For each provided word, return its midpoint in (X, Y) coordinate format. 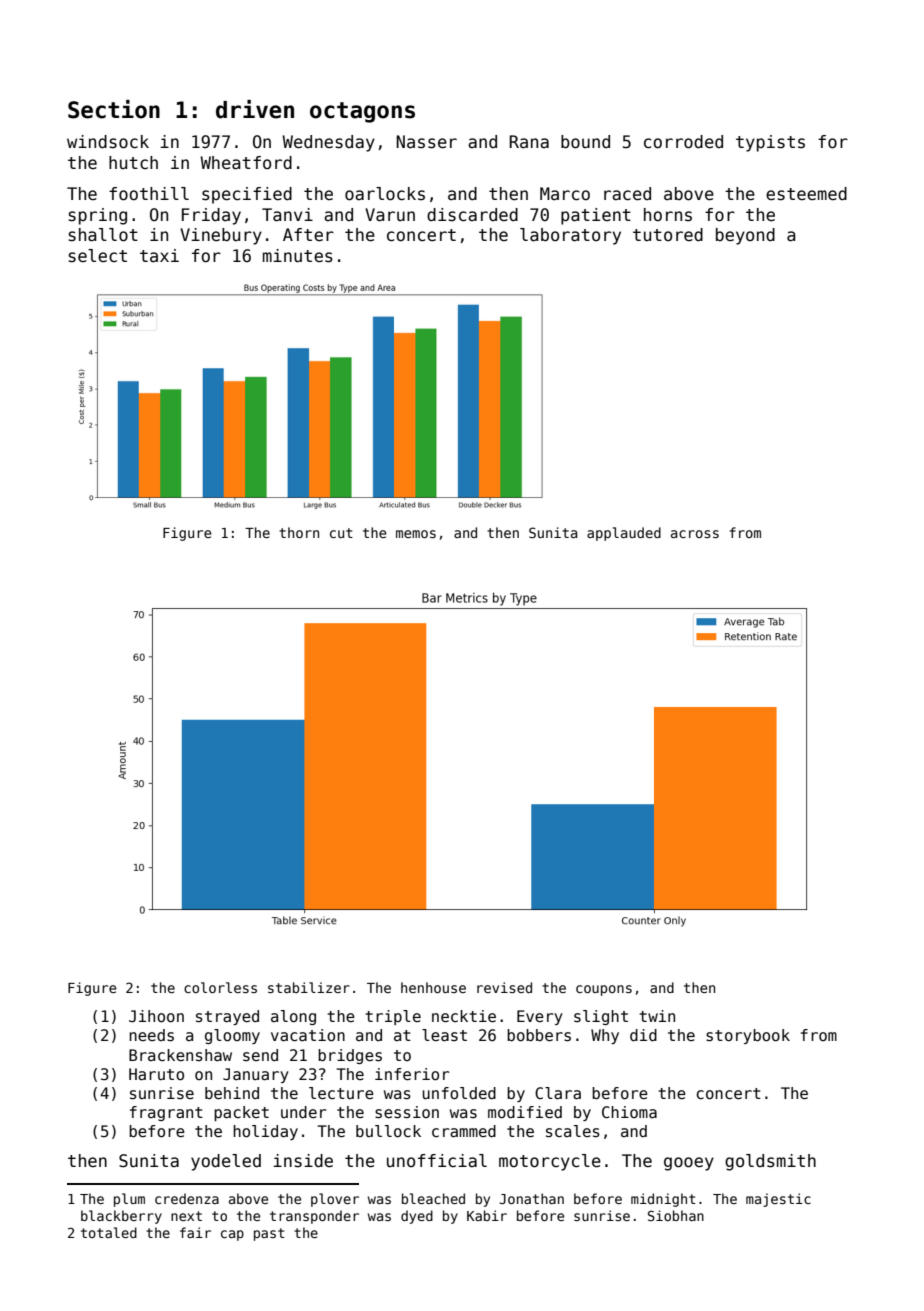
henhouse (433, 987)
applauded (624, 534)
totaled (109, 1232)
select (97, 256)
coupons (604, 990)
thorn (299, 532)
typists (770, 143)
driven (255, 109)
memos (416, 534)
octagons (362, 112)
